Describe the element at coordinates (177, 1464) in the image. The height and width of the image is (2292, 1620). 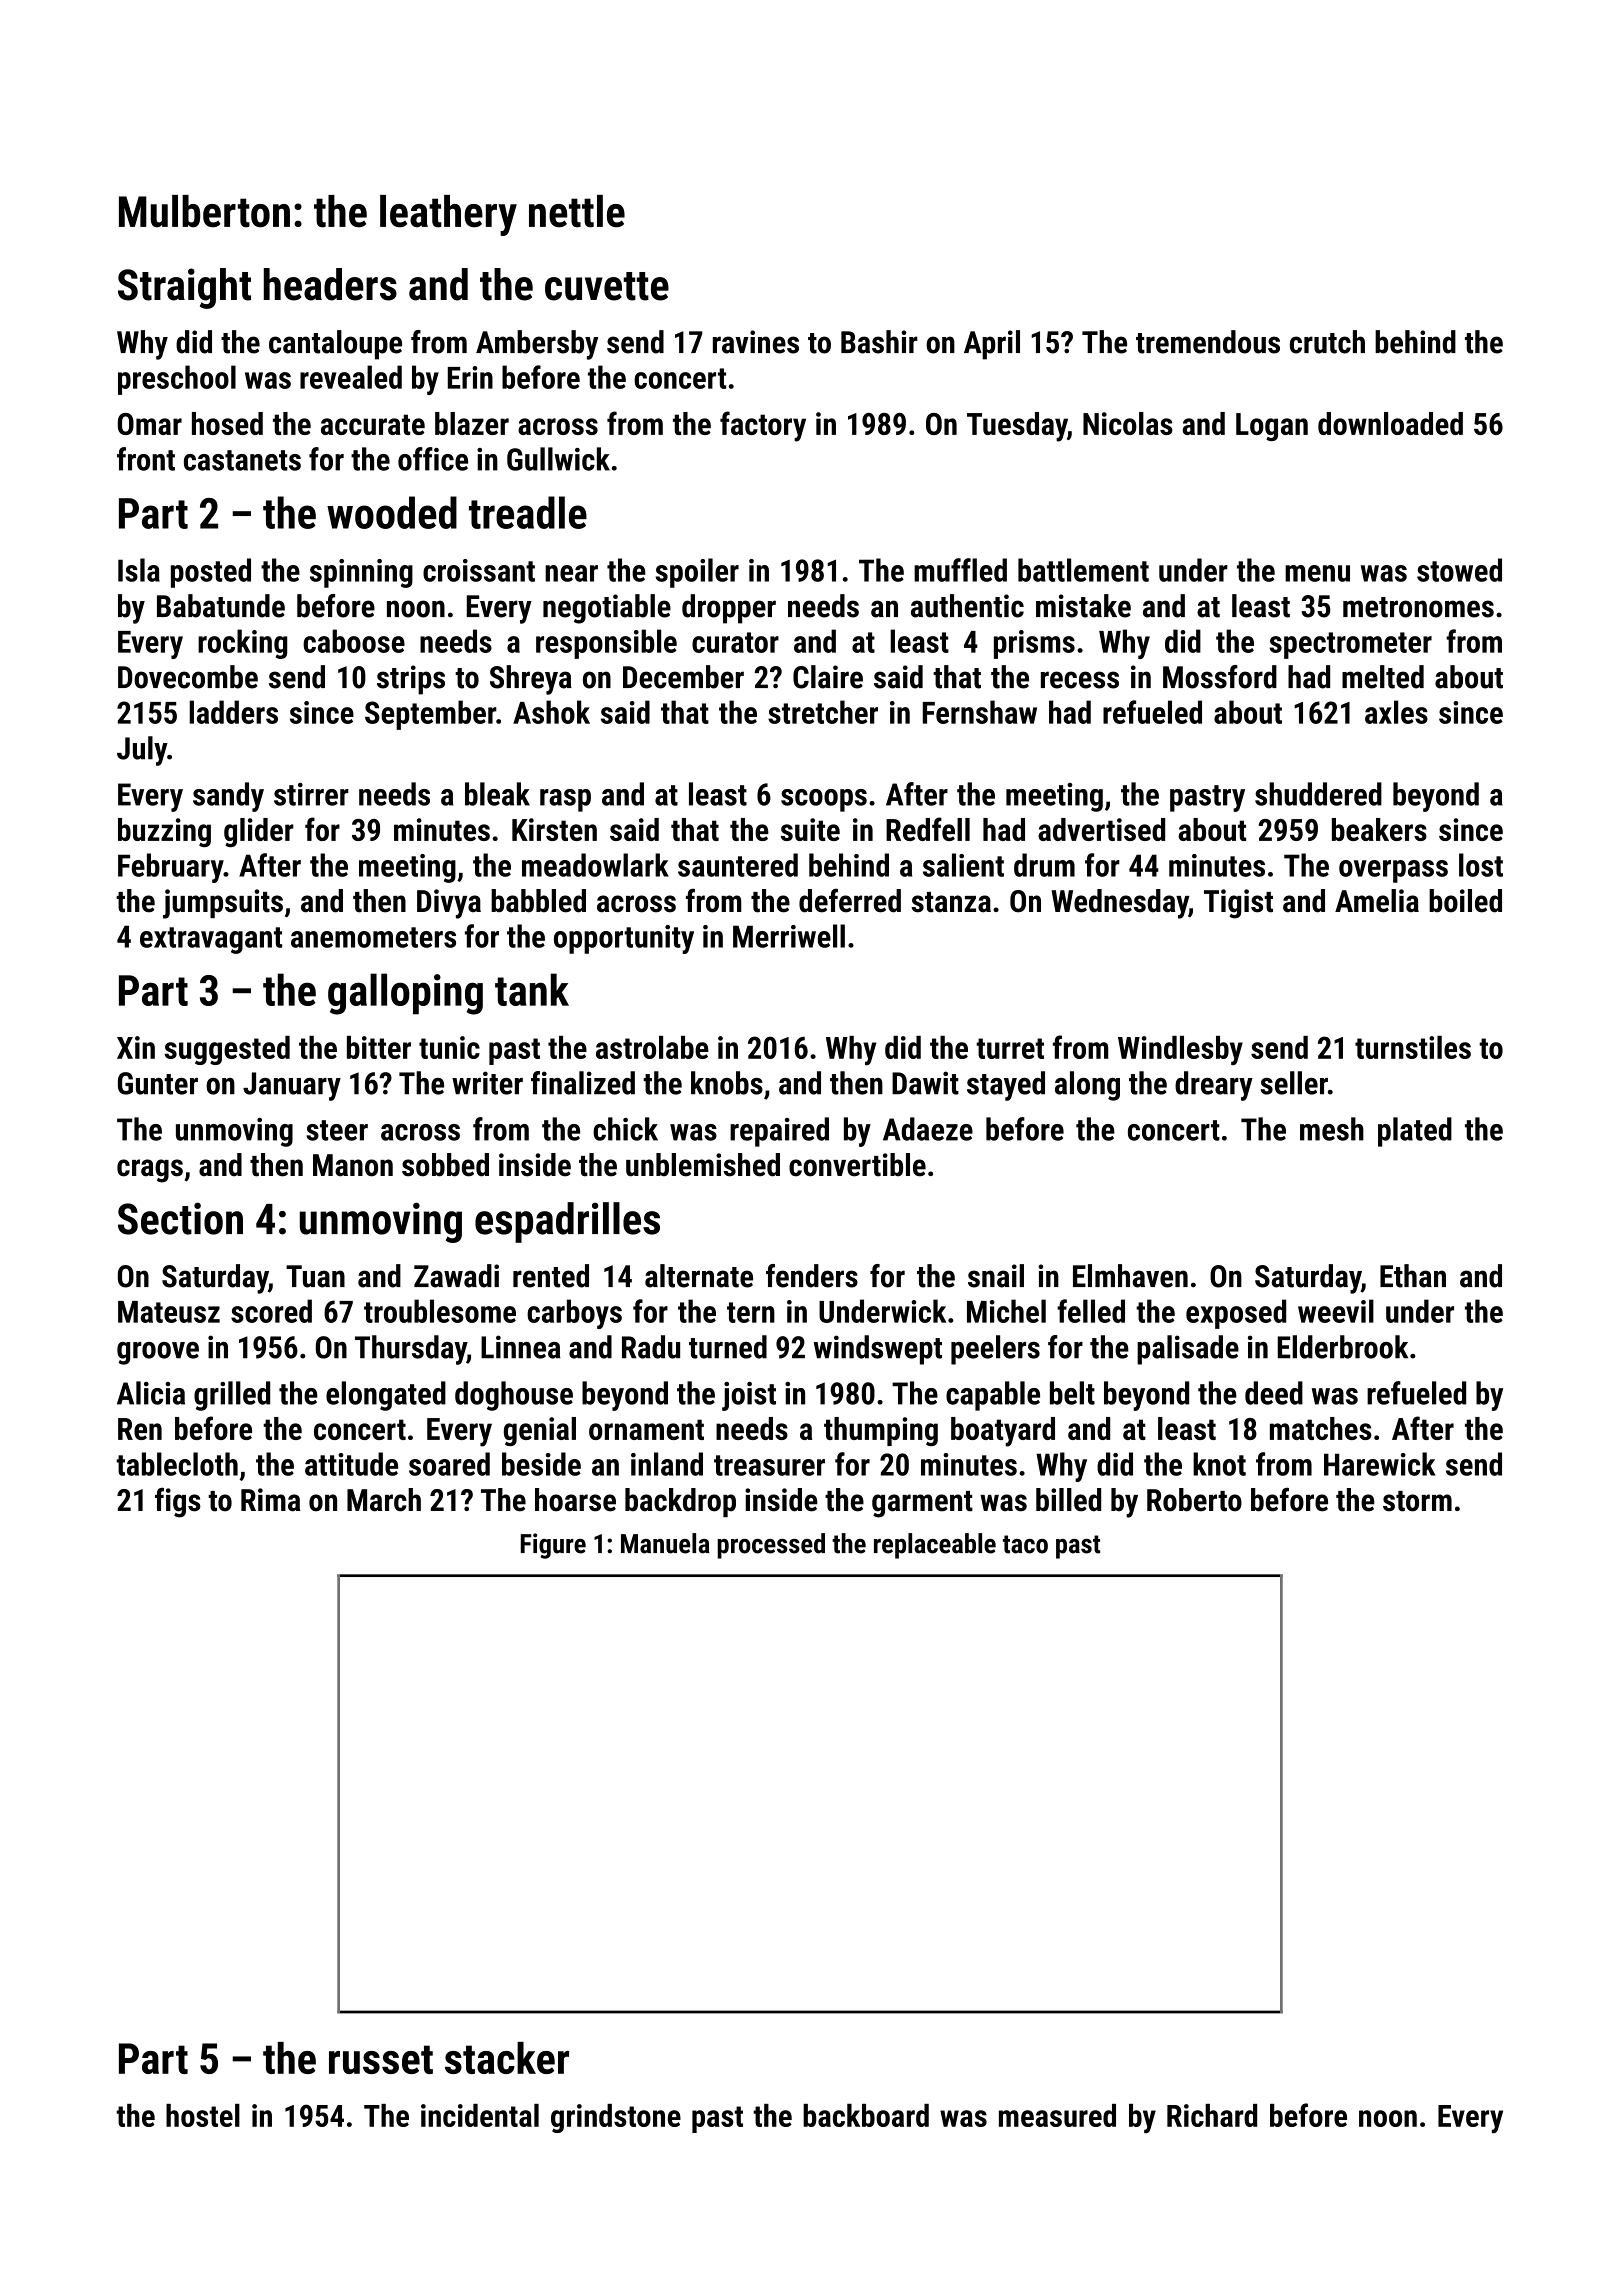
I see `tablecloth` at that location.
